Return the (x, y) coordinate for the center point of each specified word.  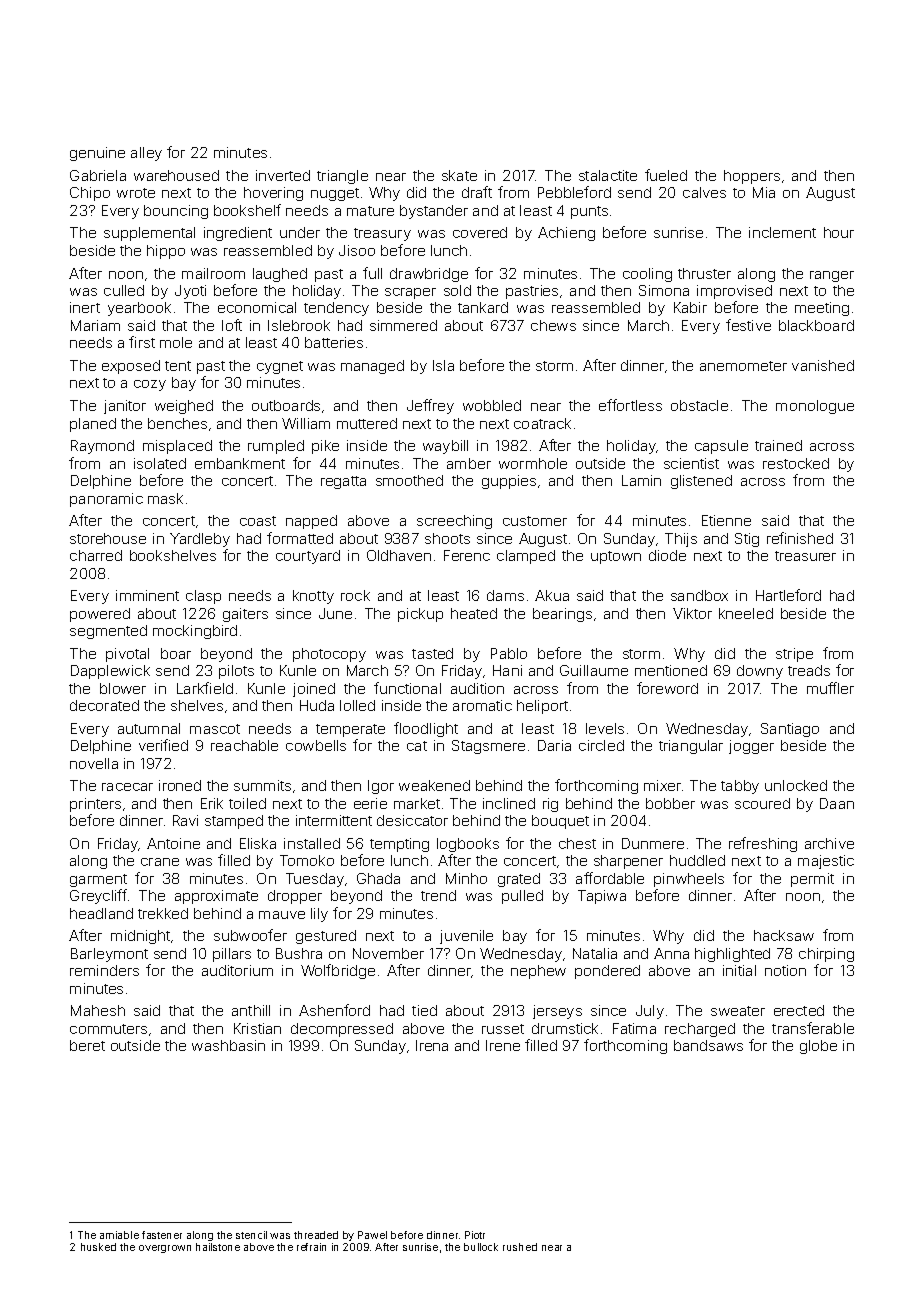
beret (87, 1045)
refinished (800, 538)
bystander (434, 212)
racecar (127, 787)
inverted (283, 175)
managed (372, 367)
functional (407, 688)
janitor (125, 407)
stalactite (608, 175)
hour (839, 232)
